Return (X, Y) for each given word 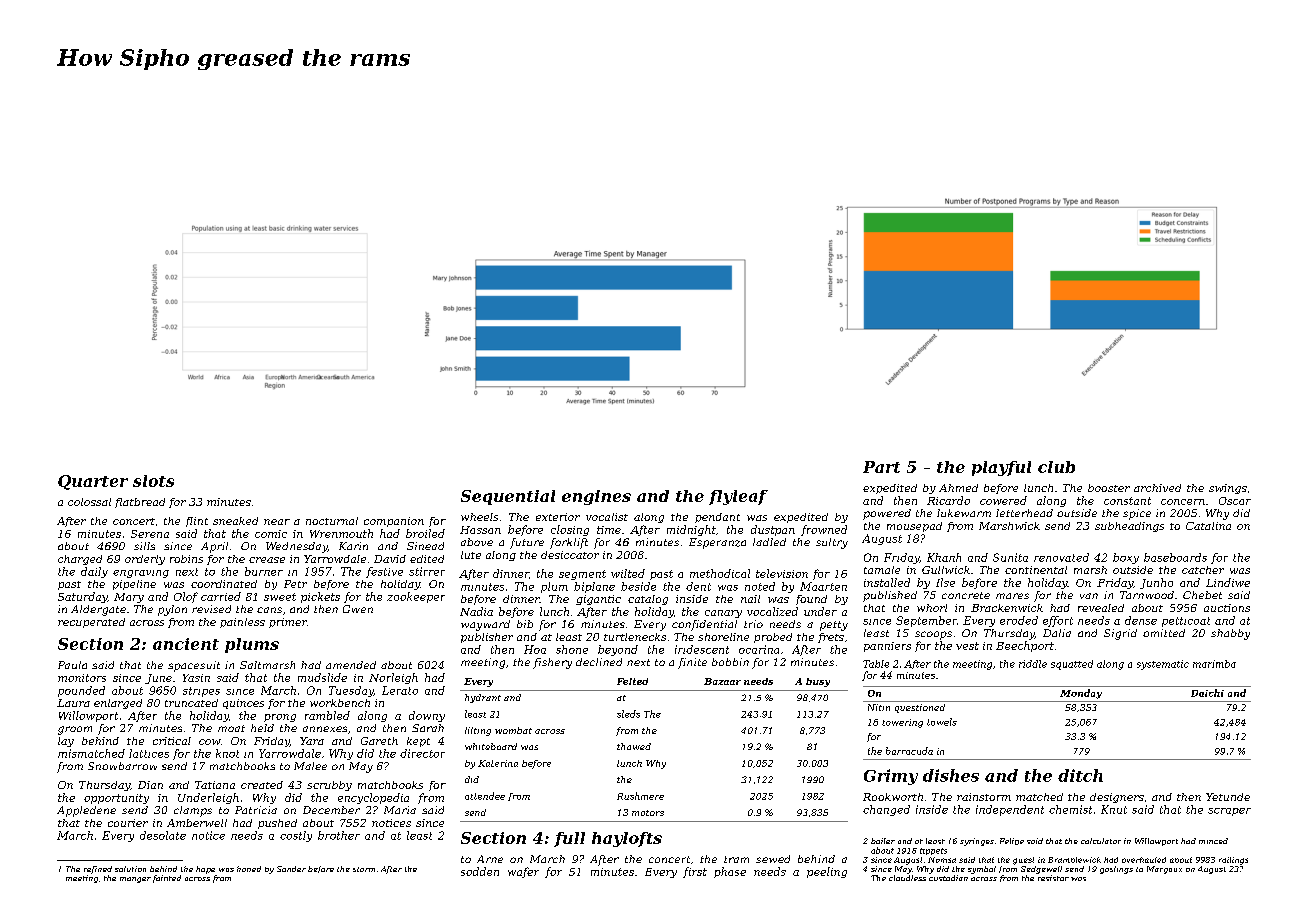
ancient (186, 644)
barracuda (909, 751)
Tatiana (215, 785)
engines (596, 497)
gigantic (598, 600)
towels (942, 722)
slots (153, 481)
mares (1012, 596)
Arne (490, 859)
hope (205, 870)
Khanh (944, 557)
